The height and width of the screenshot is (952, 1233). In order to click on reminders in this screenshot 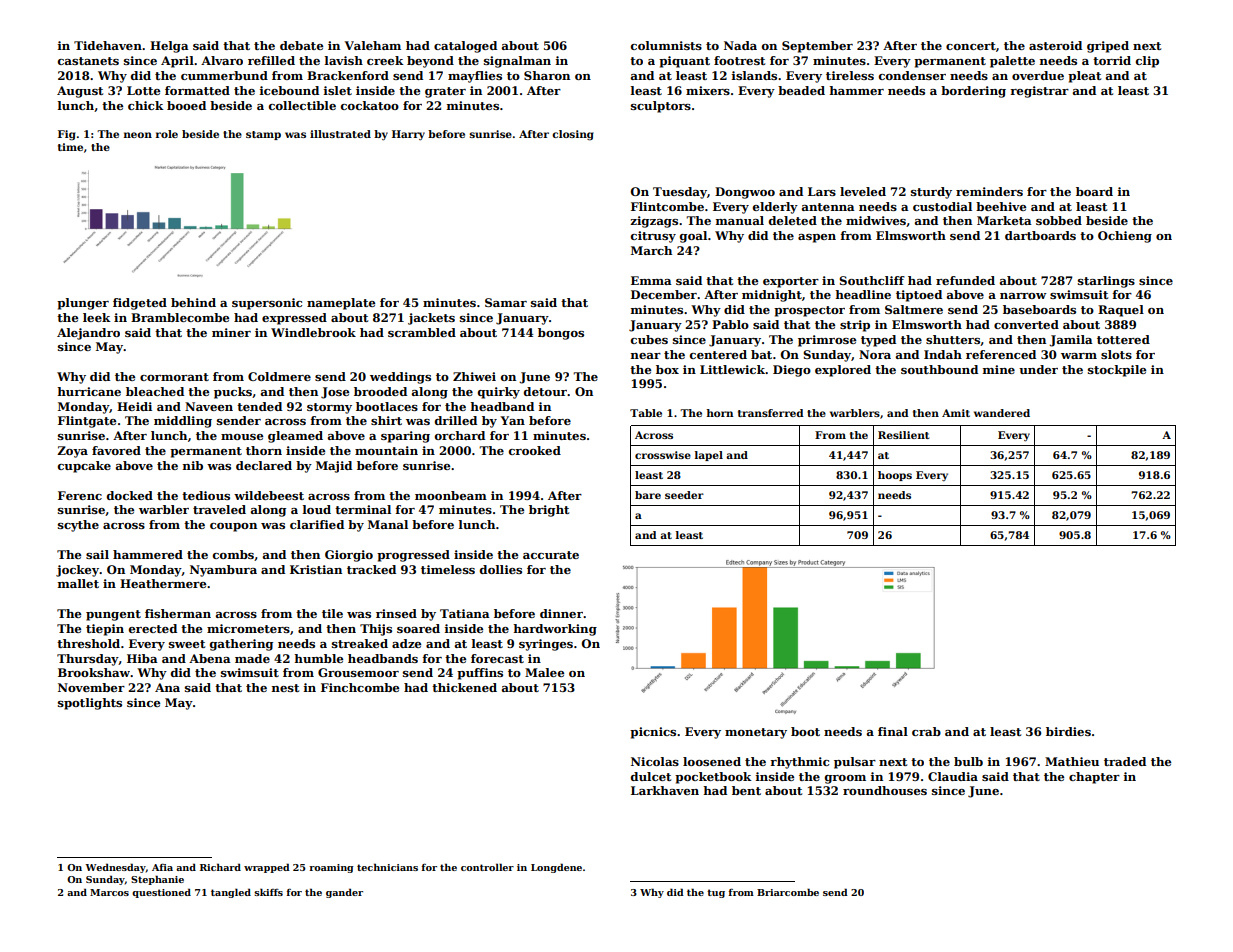, I will do `click(989, 191)`.
